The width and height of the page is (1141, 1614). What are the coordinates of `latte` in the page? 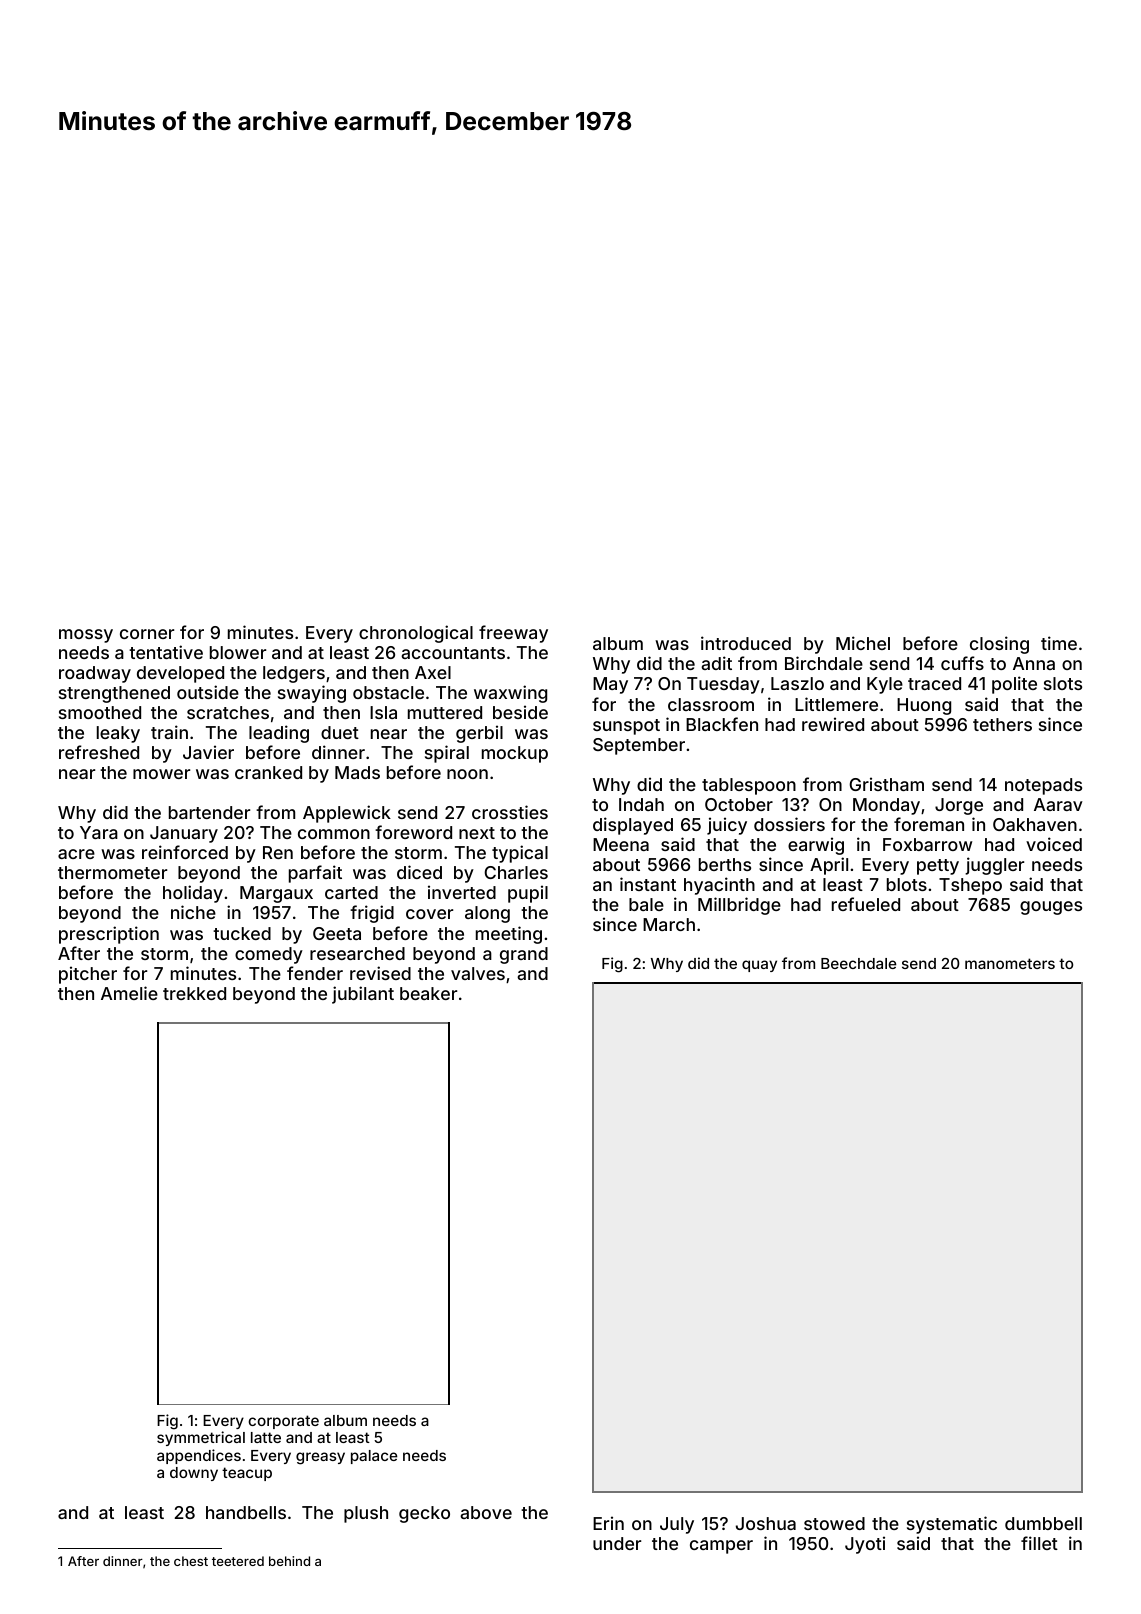 It's located at (266, 1437).
